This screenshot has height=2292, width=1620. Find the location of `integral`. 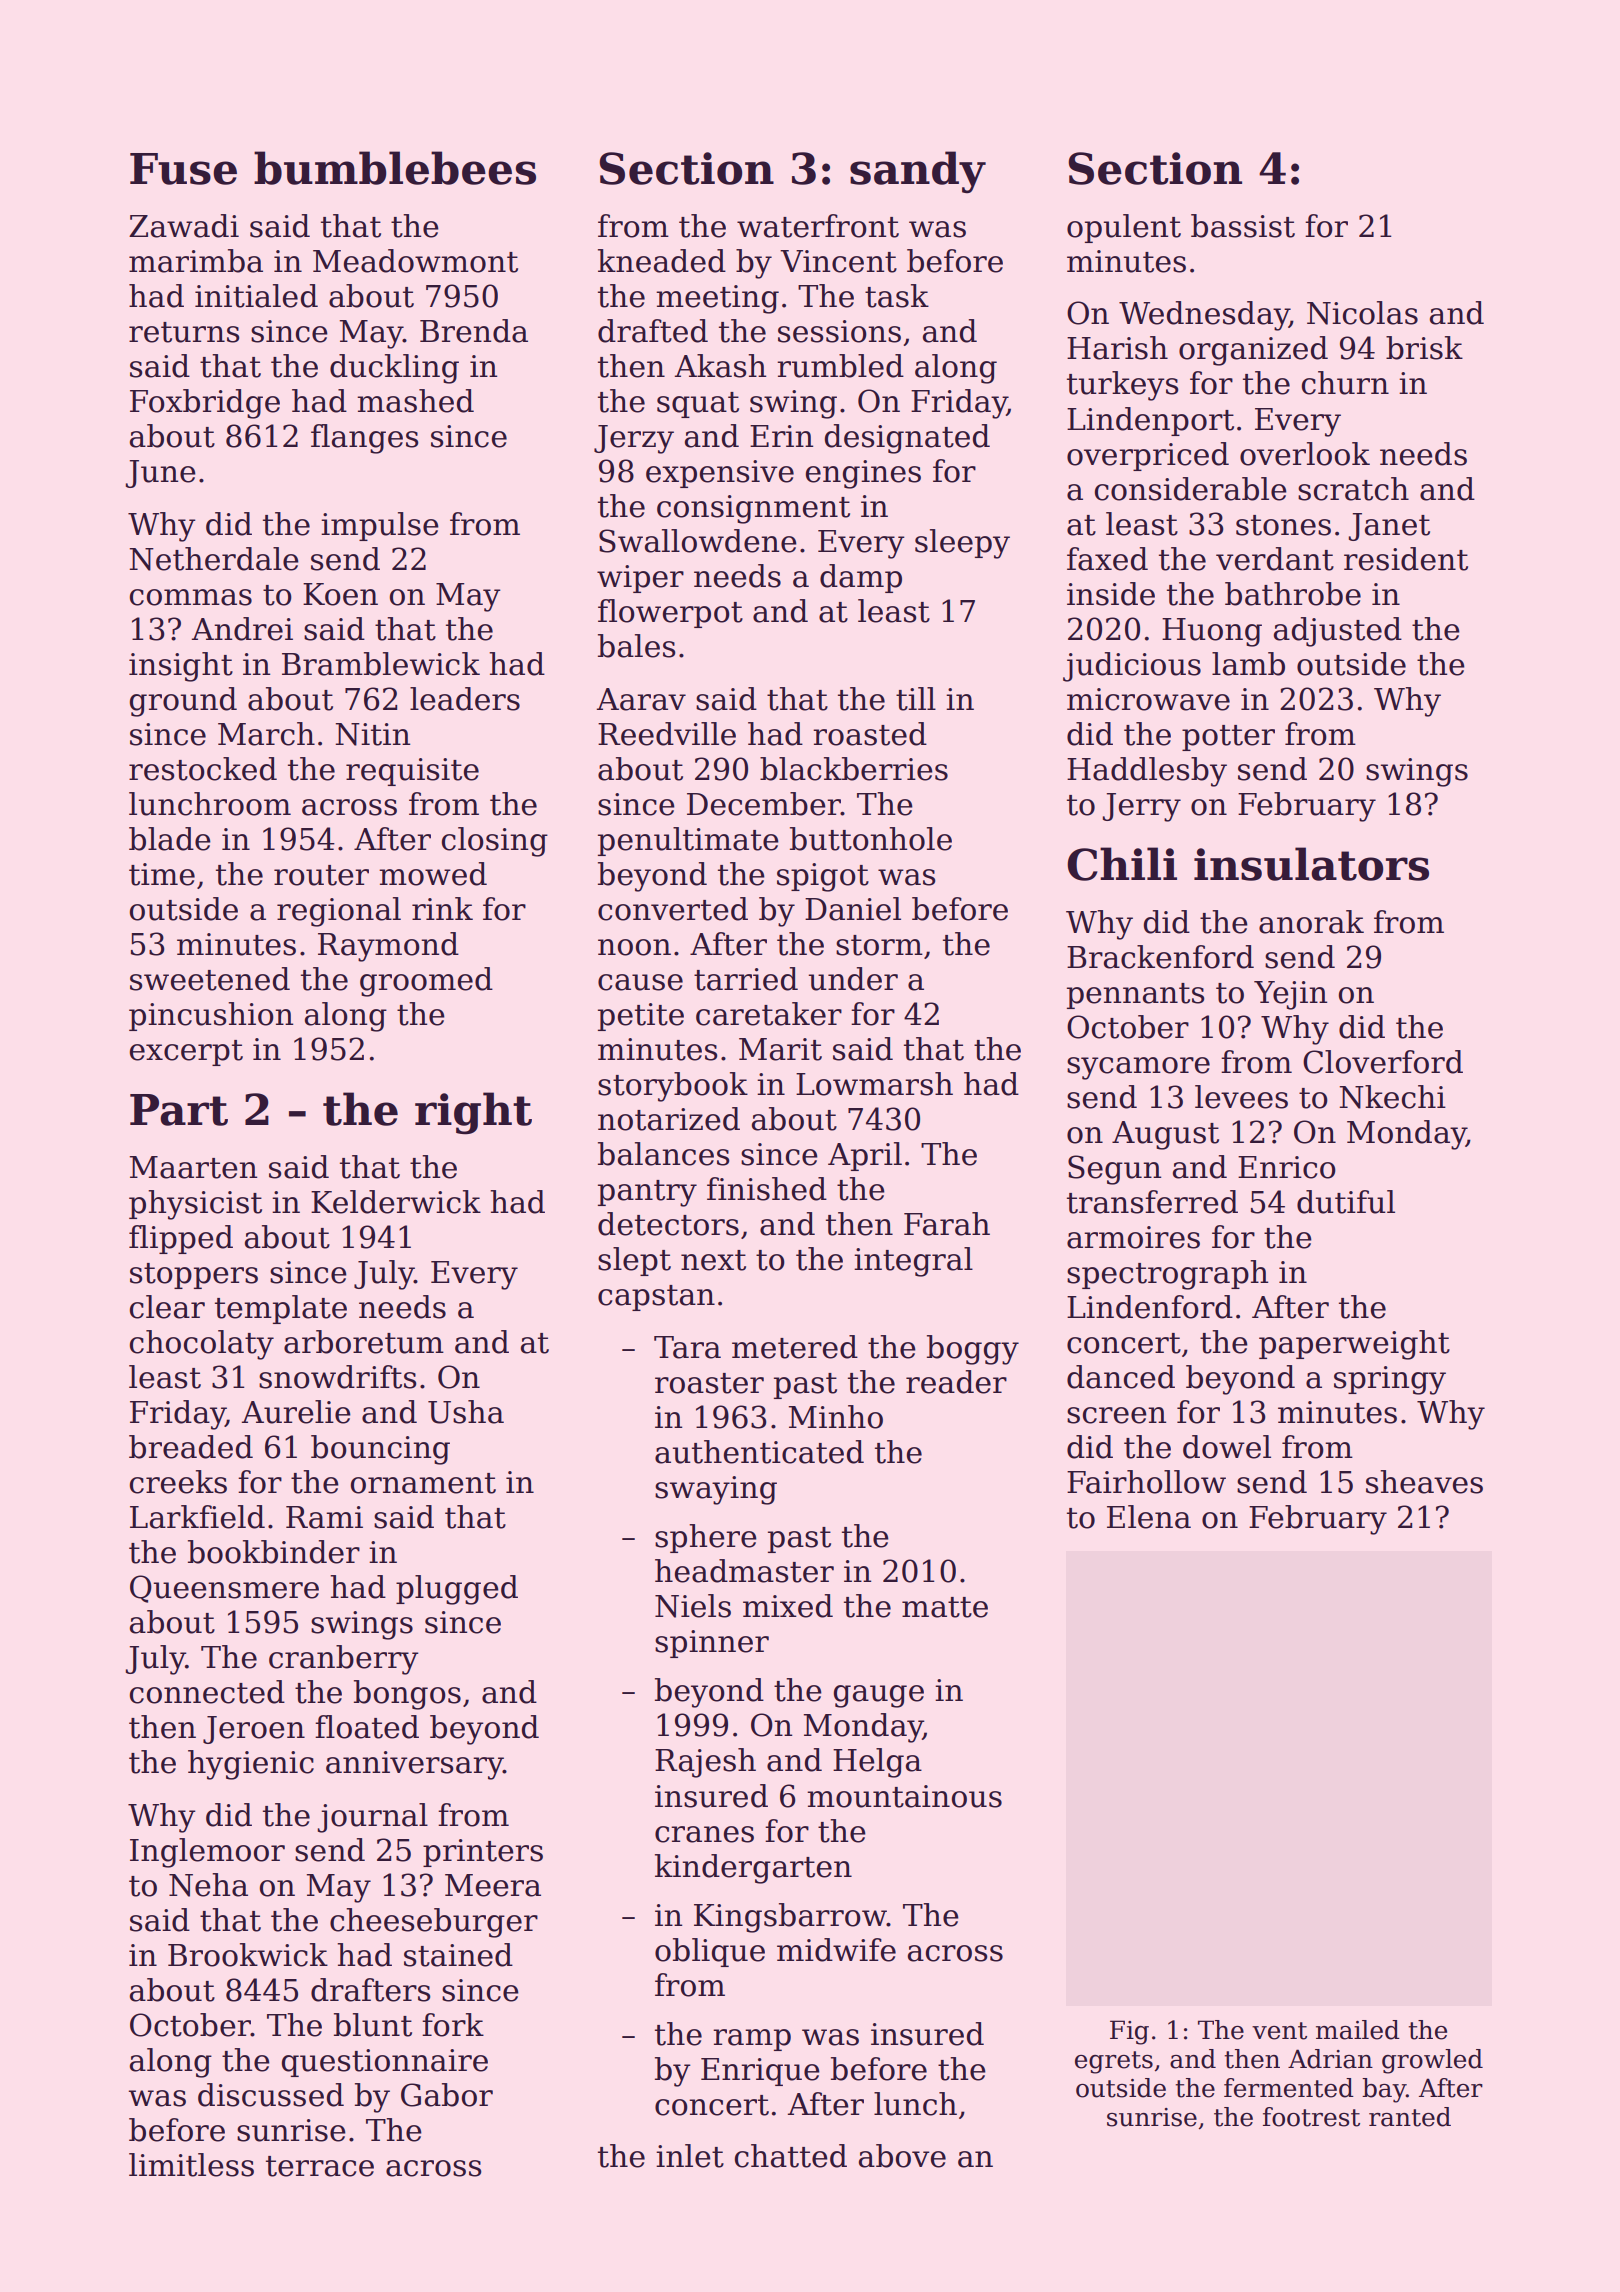

integral is located at coordinates (913, 1262).
